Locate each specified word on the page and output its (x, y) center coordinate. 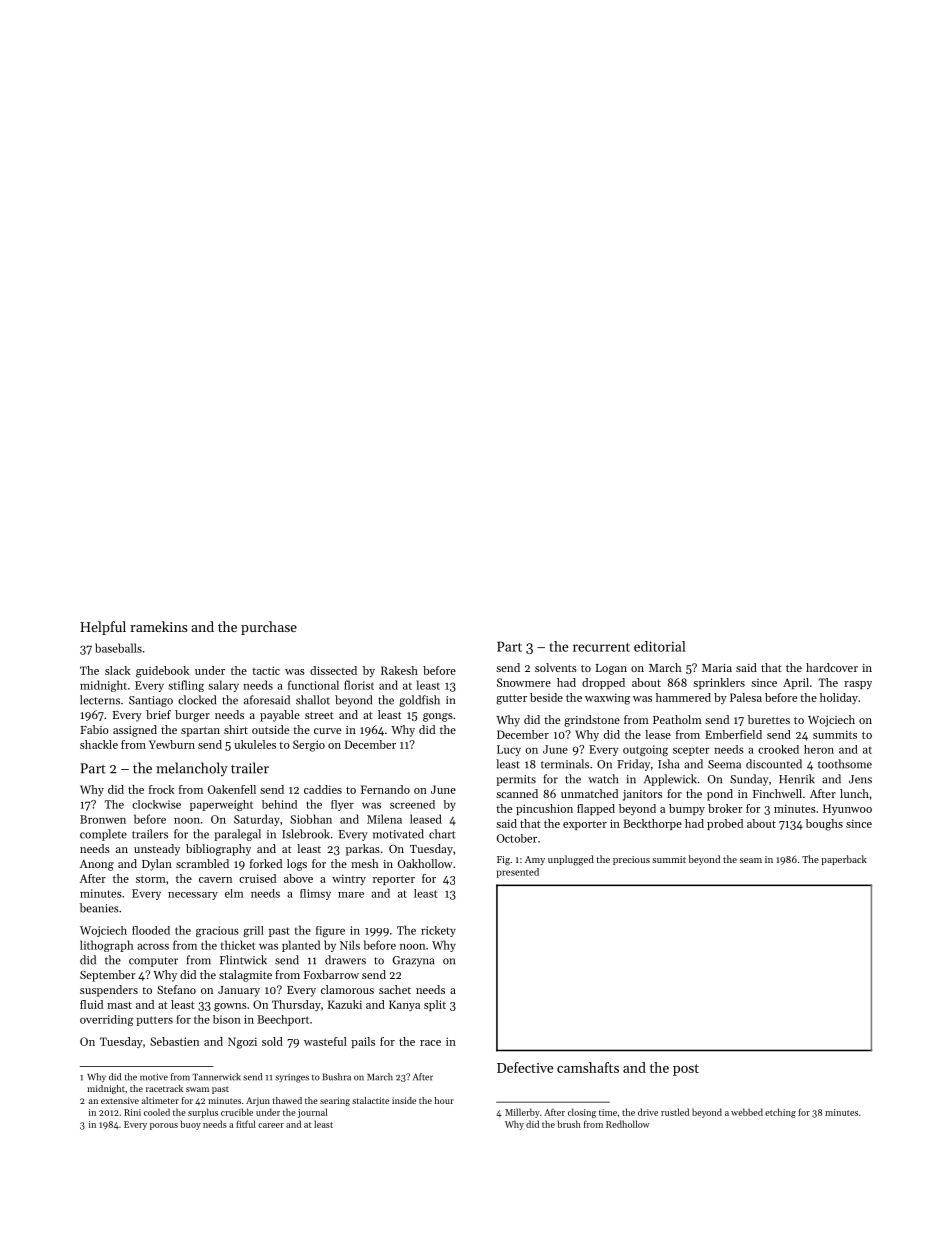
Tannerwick (217, 1077)
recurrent (601, 647)
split (435, 1005)
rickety (438, 931)
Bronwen (103, 819)
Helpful (103, 628)
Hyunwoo (847, 809)
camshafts (588, 1067)
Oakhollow (425, 863)
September (107, 976)
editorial (660, 646)
